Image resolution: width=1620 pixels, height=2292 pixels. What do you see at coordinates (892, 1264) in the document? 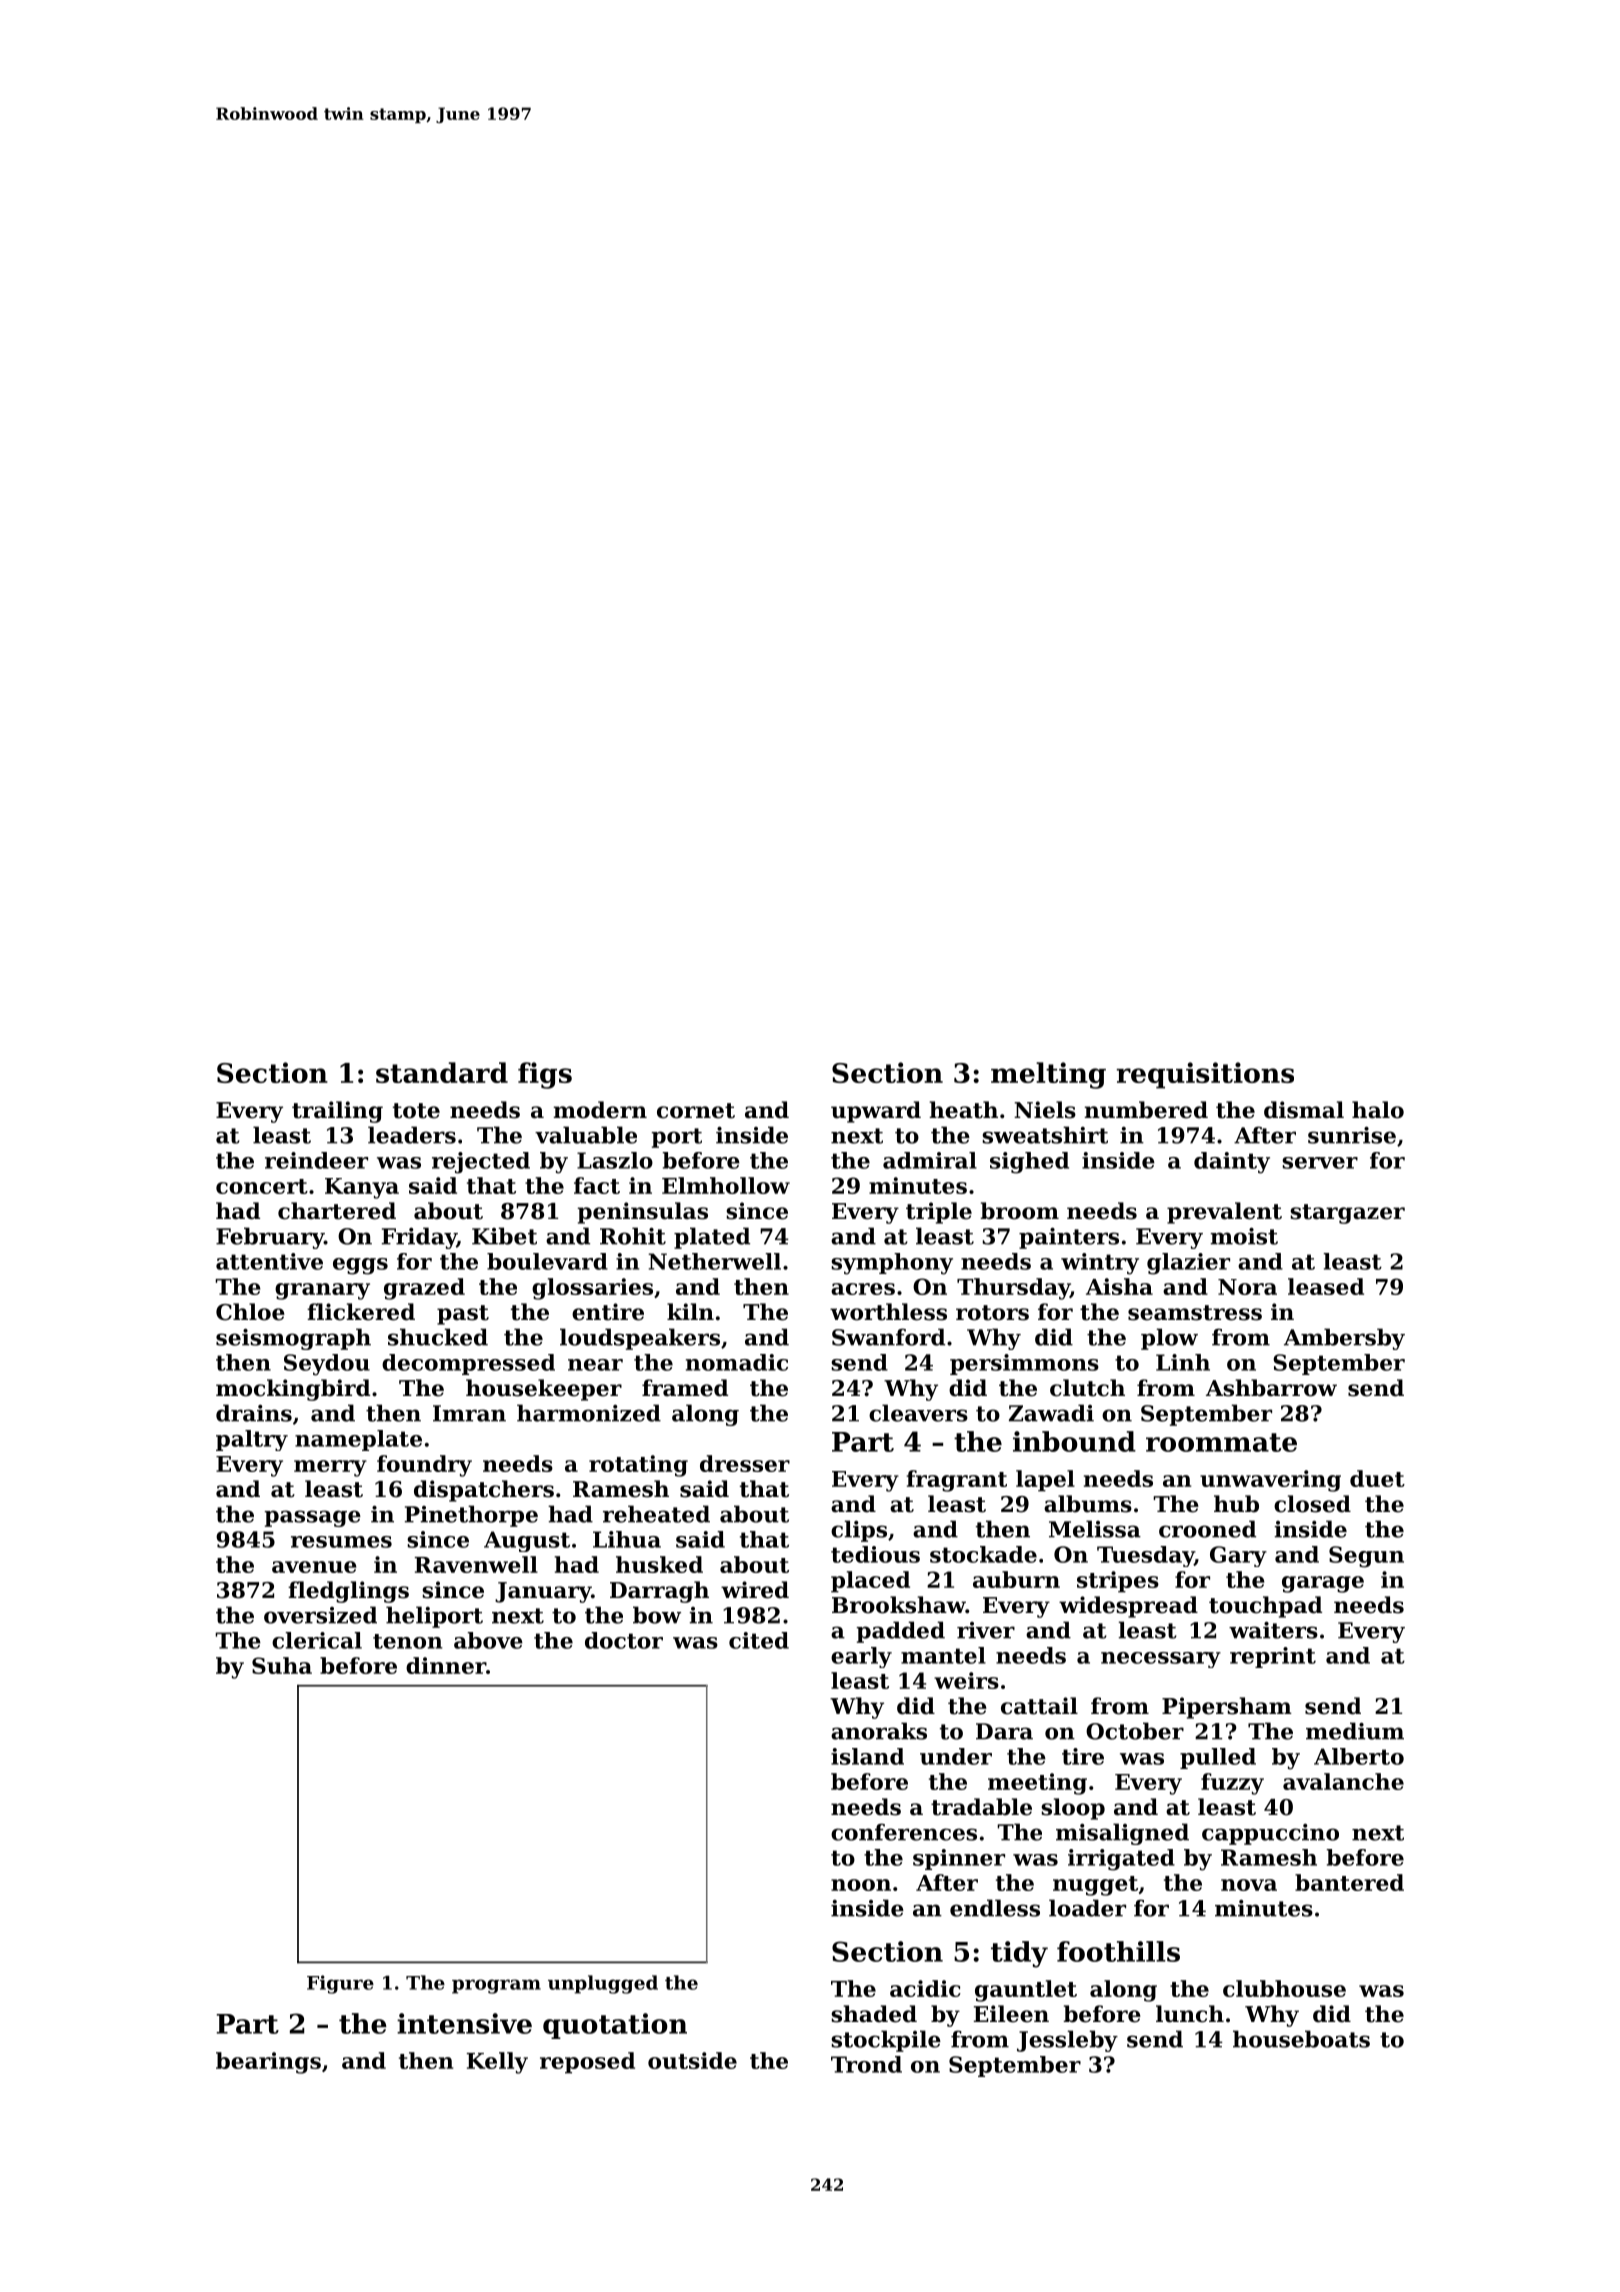
I see `symphony` at bounding box center [892, 1264].
